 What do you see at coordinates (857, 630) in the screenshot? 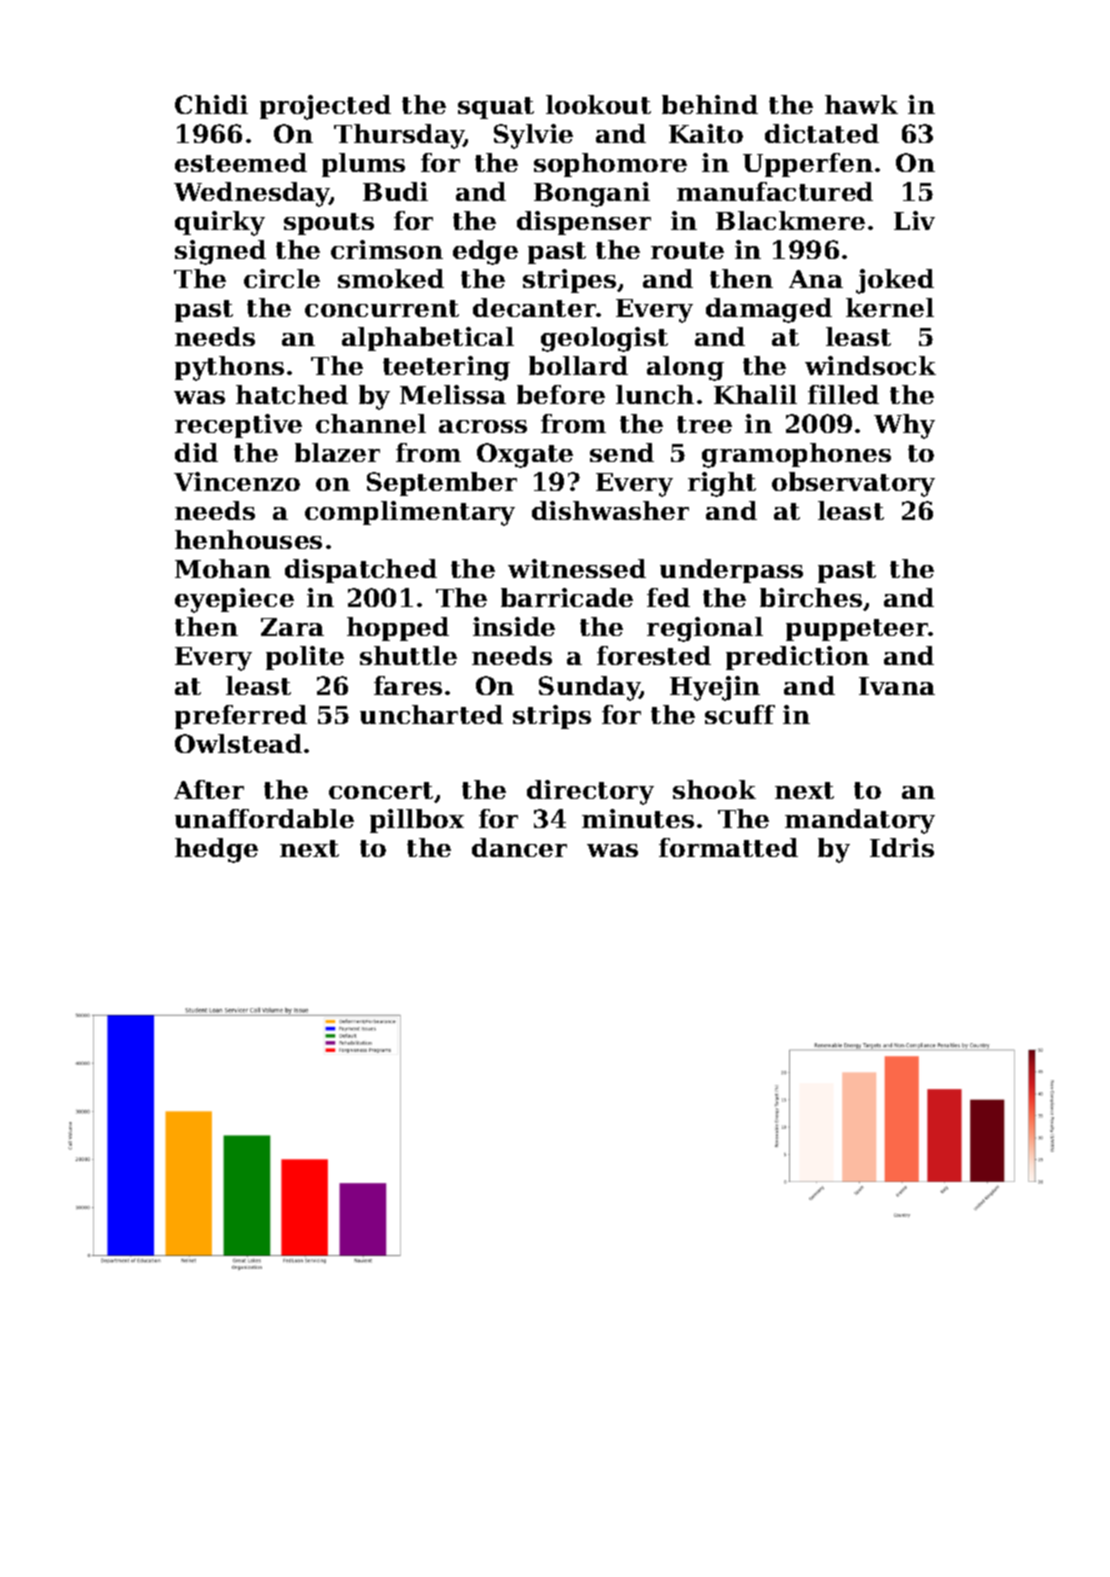
I see `puppeteer` at bounding box center [857, 630].
